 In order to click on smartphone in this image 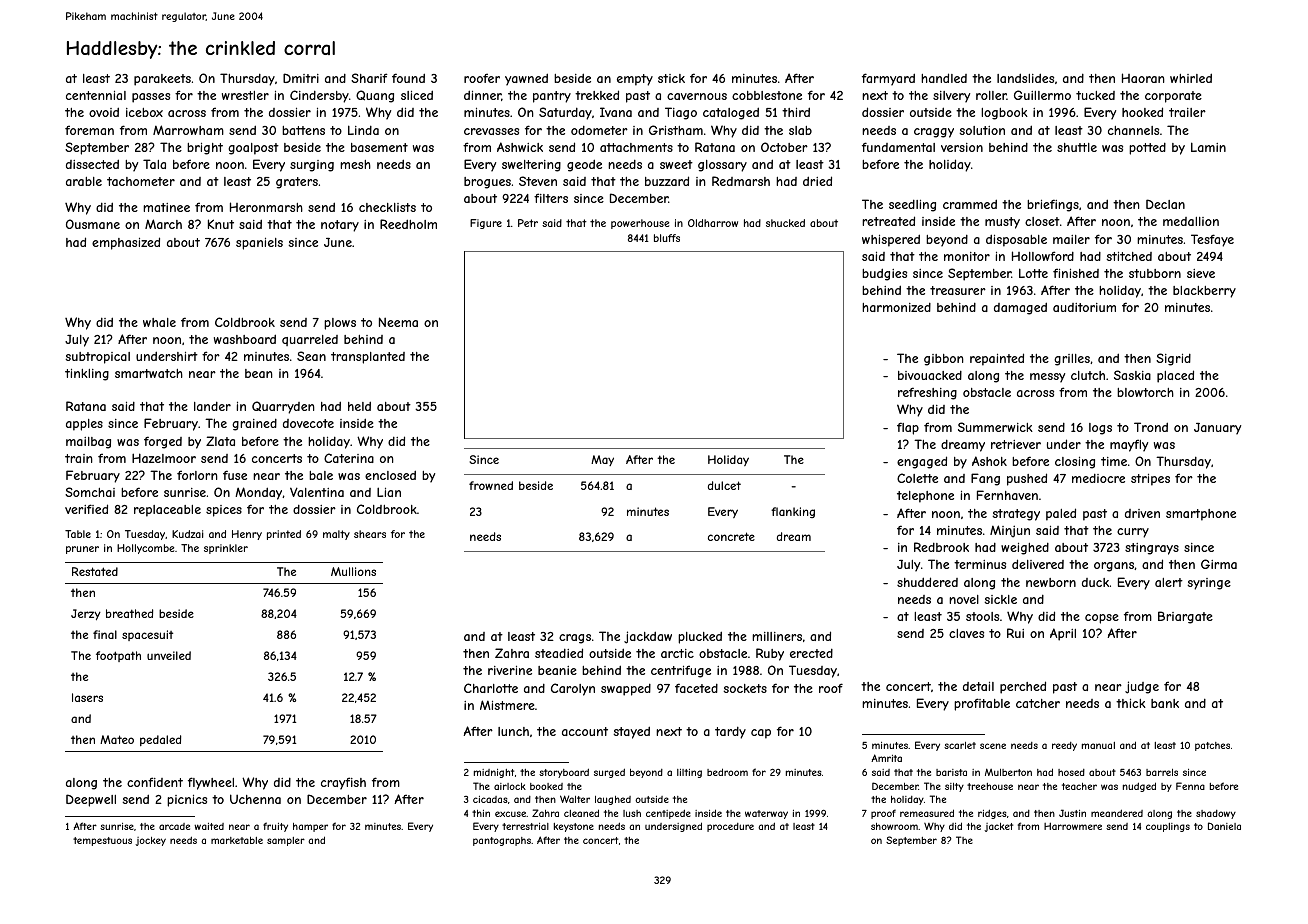, I will do `click(1201, 515)`.
